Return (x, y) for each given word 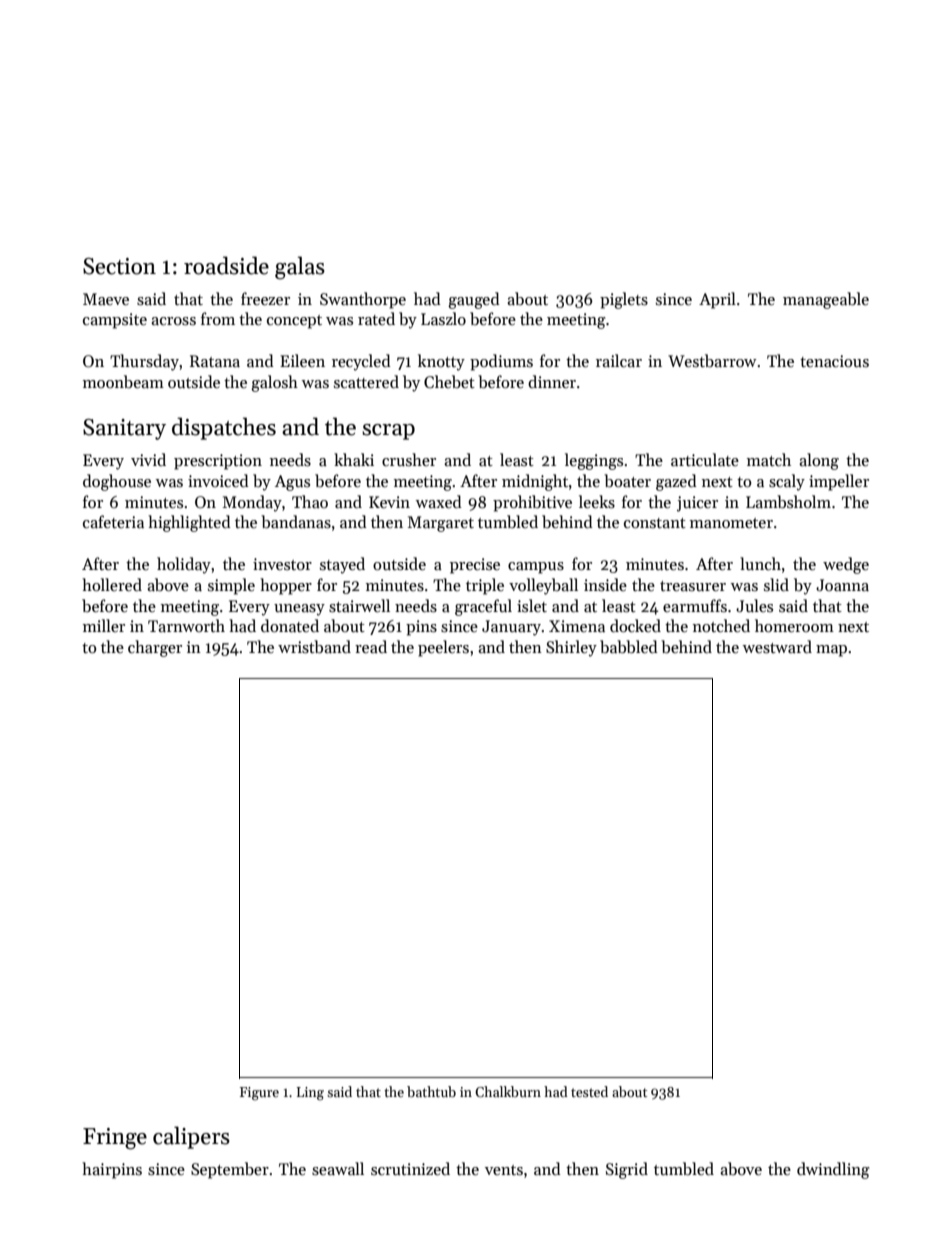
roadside (226, 265)
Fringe (115, 1139)
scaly (787, 482)
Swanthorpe (363, 300)
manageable (826, 300)
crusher (409, 459)
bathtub (431, 1091)
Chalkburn (508, 1091)
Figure (259, 1094)
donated (290, 625)
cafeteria (113, 521)
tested (589, 1091)
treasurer (693, 586)
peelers (443, 648)
